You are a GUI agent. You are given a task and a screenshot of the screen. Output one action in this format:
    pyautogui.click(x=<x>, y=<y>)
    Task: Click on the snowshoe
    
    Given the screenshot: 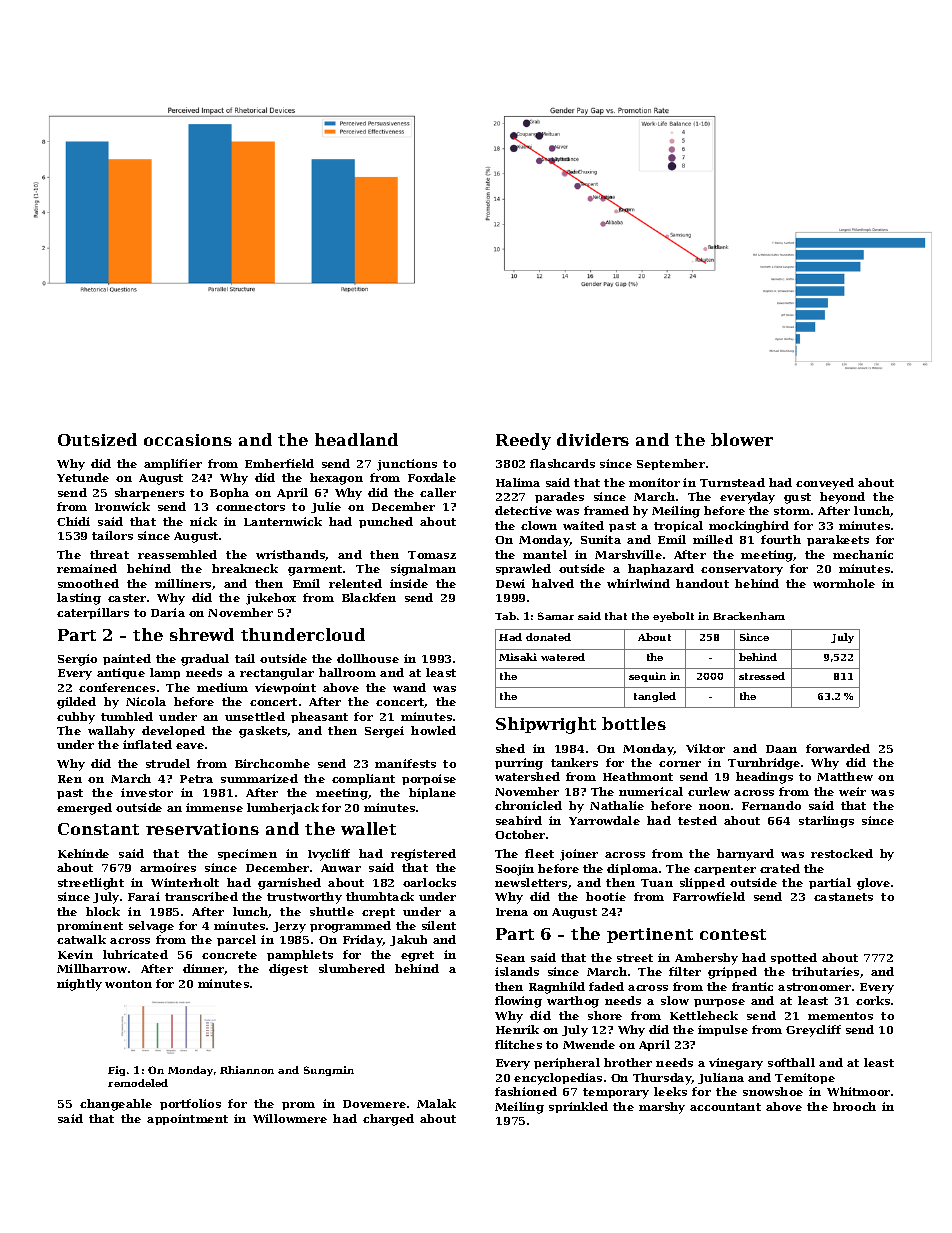 What is the action you would take?
    pyautogui.click(x=773, y=1091)
